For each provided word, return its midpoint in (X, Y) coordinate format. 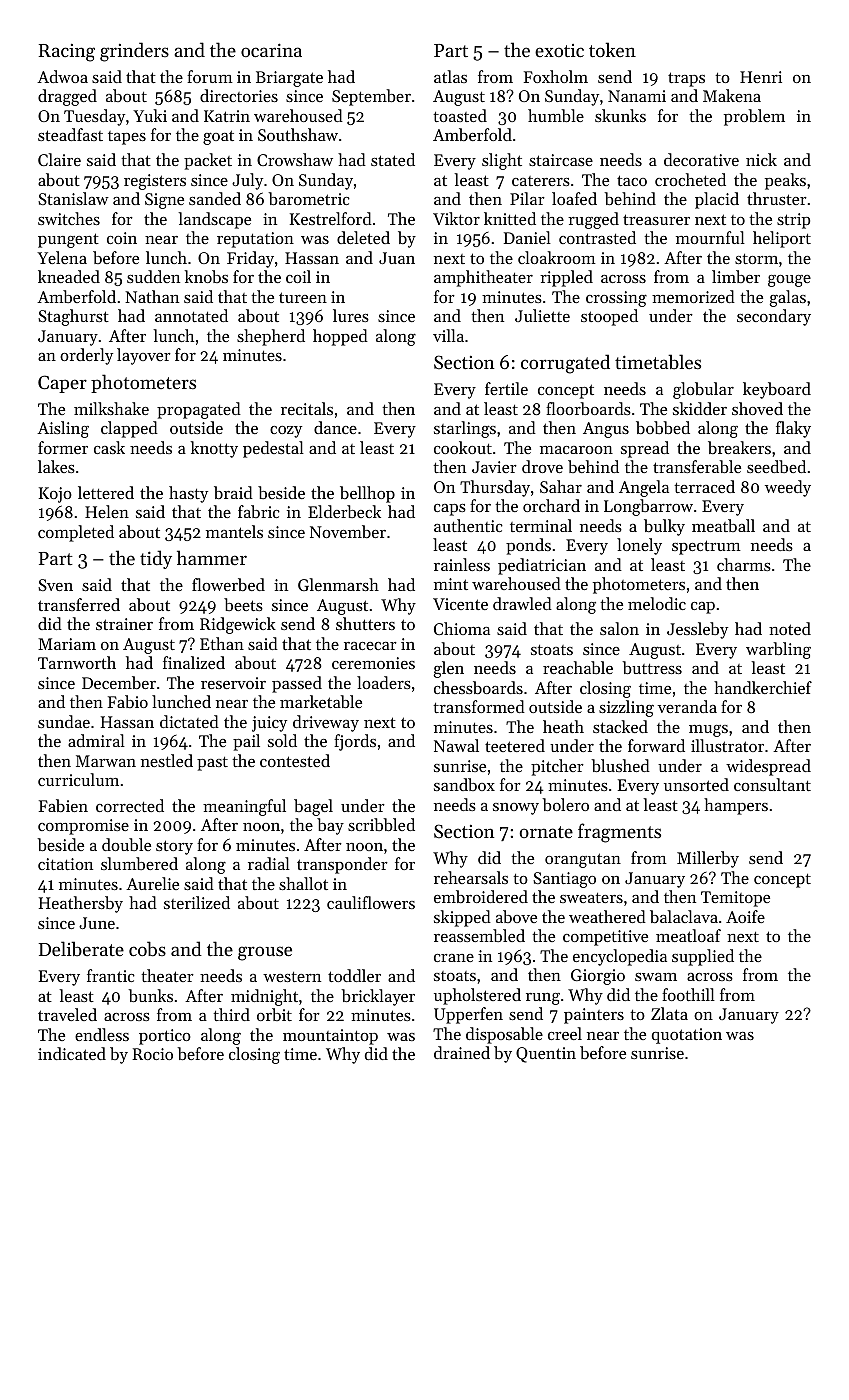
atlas (450, 76)
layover (144, 356)
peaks (785, 181)
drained (462, 1052)
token (612, 49)
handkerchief (763, 687)
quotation (687, 1036)
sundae (64, 721)
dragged (67, 97)
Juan (397, 258)
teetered (515, 745)
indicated (72, 1053)
